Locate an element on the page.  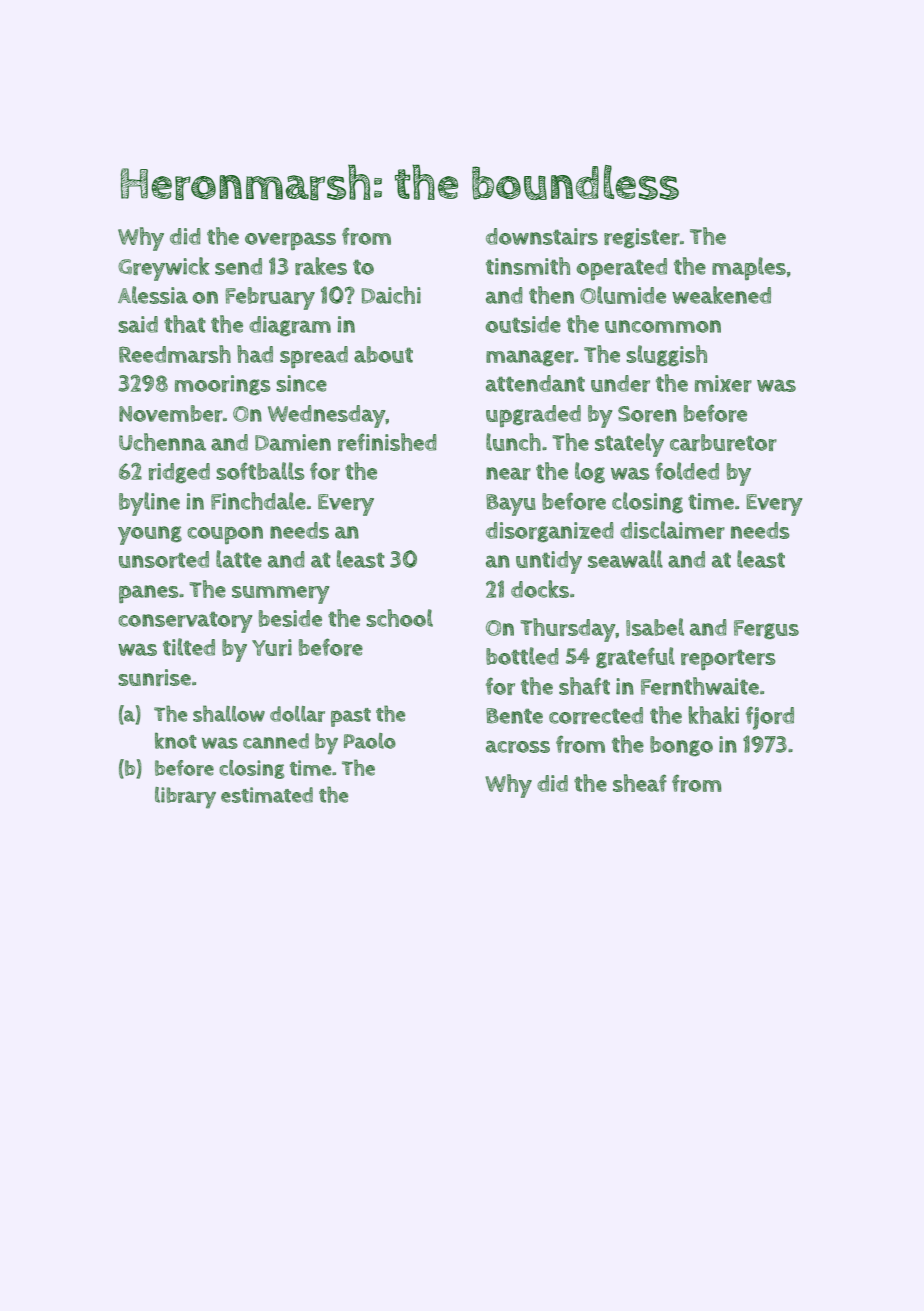
canned is located at coordinates (276, 741).
